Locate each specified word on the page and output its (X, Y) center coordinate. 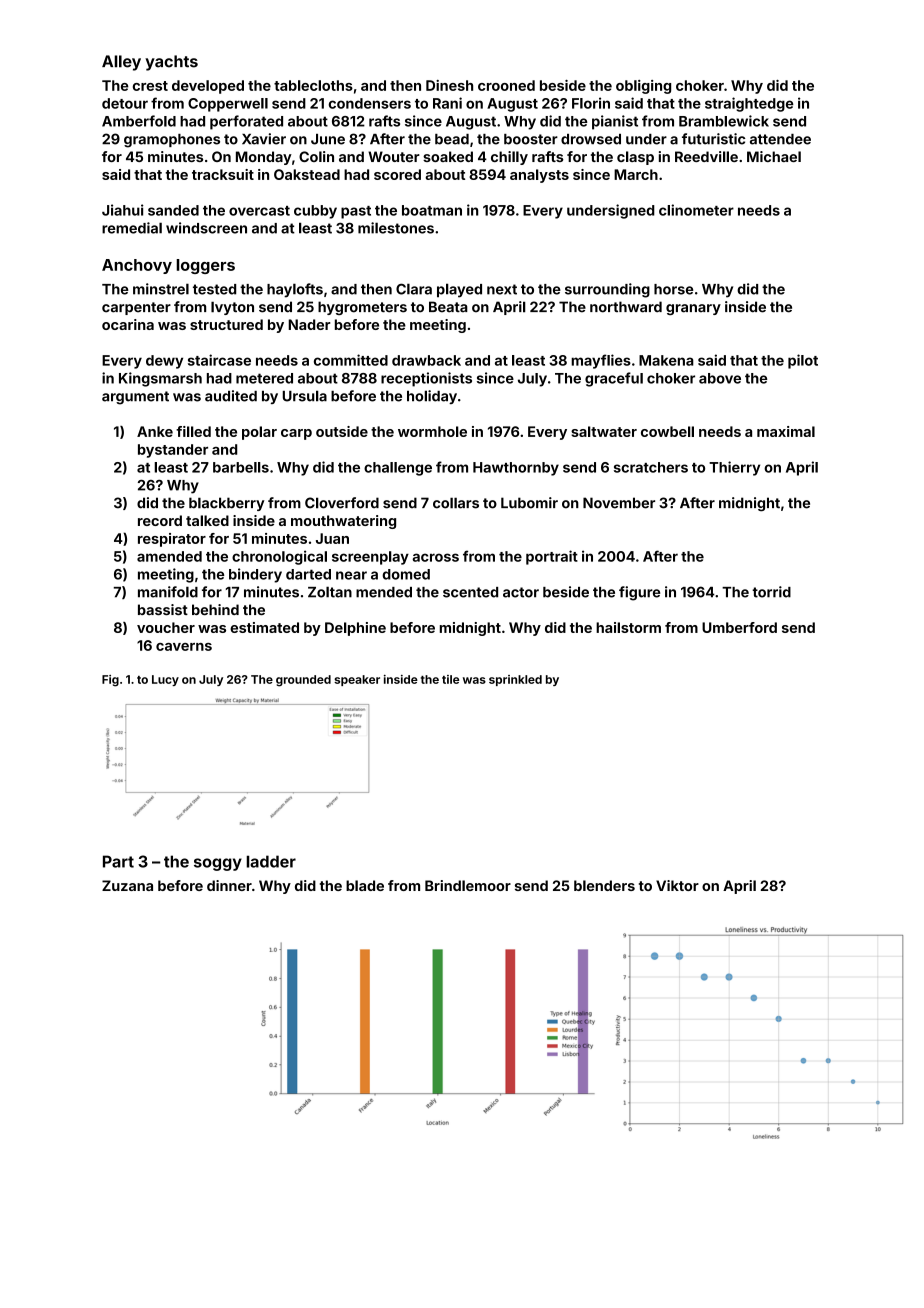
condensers (370, 103)
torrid (771, 592)
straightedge (749, 104)
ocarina (128, 324)
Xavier (264, 139)
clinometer (696, 210)
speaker (357, 680)
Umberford (739, 627)
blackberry (226, 504)
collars (456, 503)
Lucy (165, 680)
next (502, 289)
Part (118, 861)
